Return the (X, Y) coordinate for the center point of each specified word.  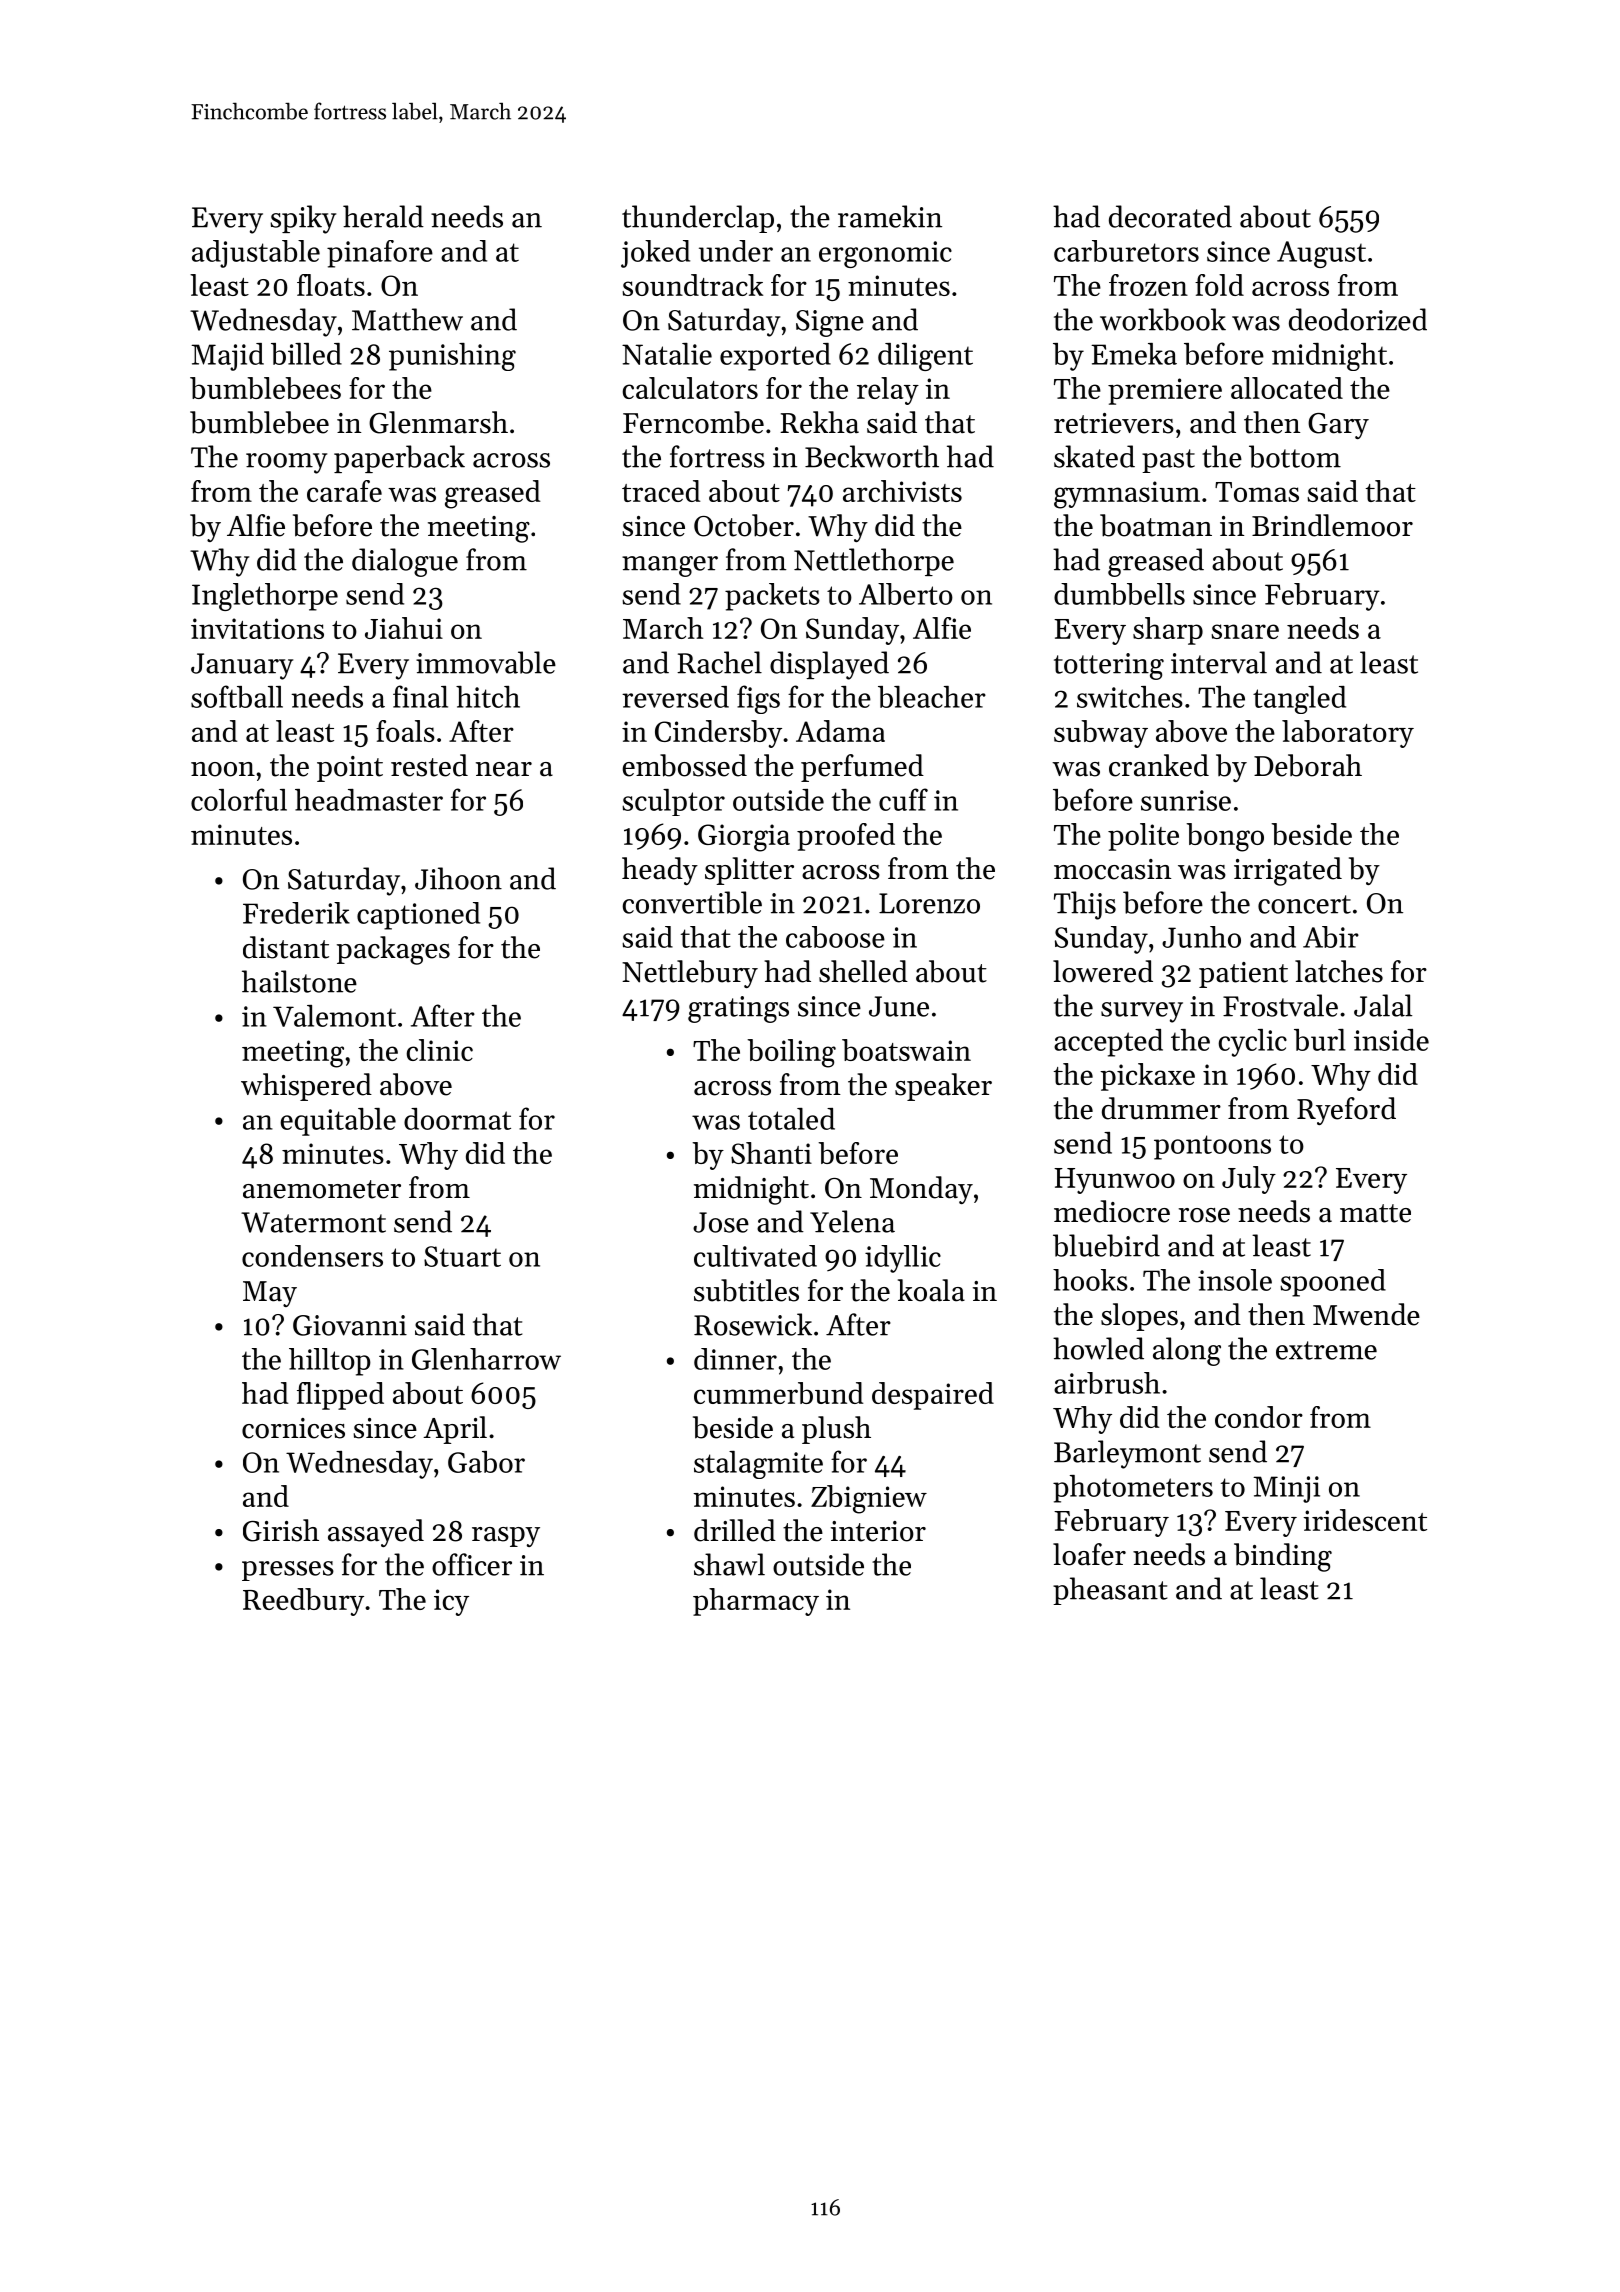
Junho (1201, 937)
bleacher (932, 697)
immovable (486, 662)
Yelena (852, 1221)
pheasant (1110, 1591)
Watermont (313, 1222)
